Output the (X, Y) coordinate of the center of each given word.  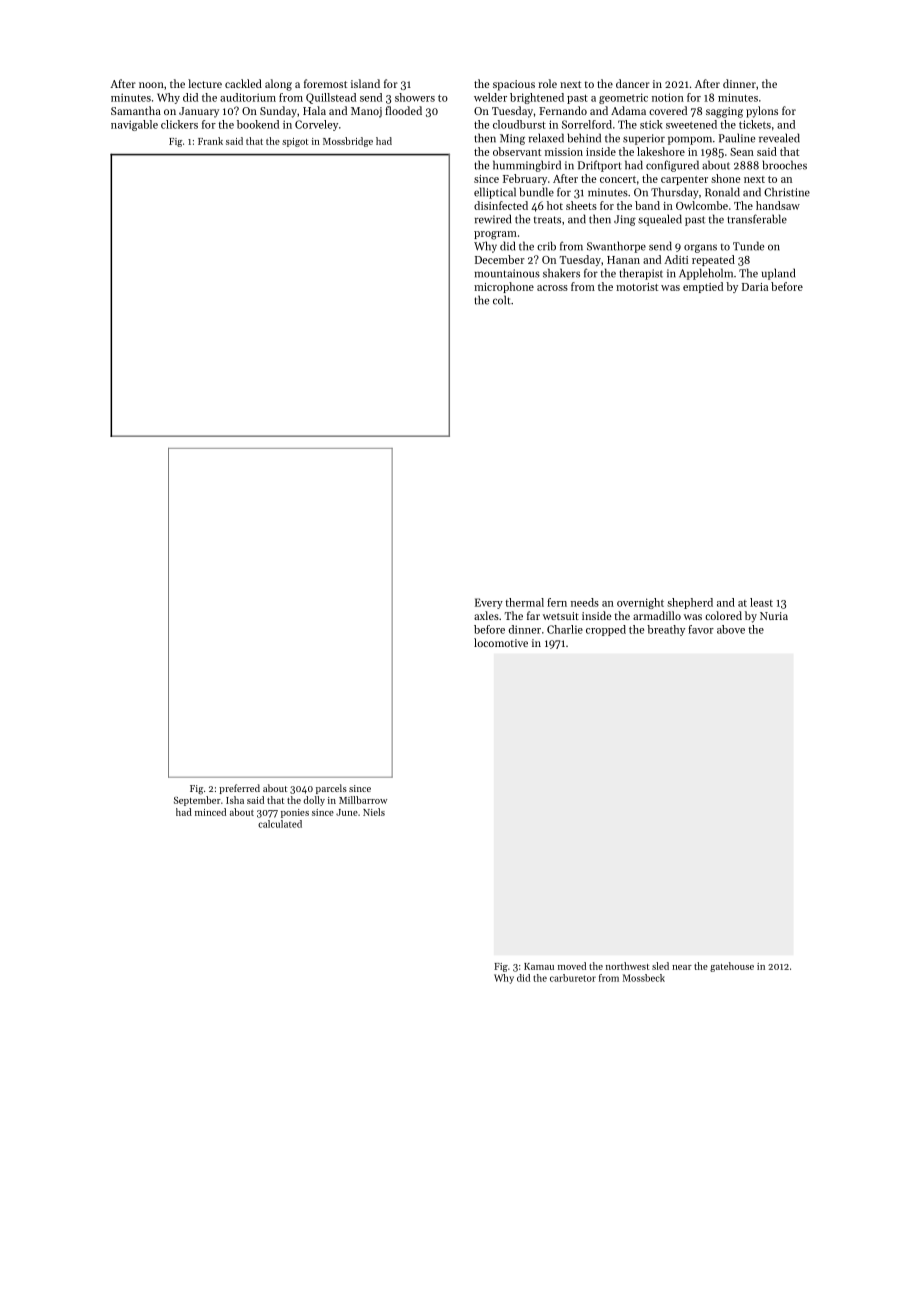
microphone (504, 287)
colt (502, 300)
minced (210, 812)
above (731, 629)
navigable (134, 125)
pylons (762, 112)
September (197, 801)
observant (517, 151)
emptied (703, 287)
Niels (374, 812)
